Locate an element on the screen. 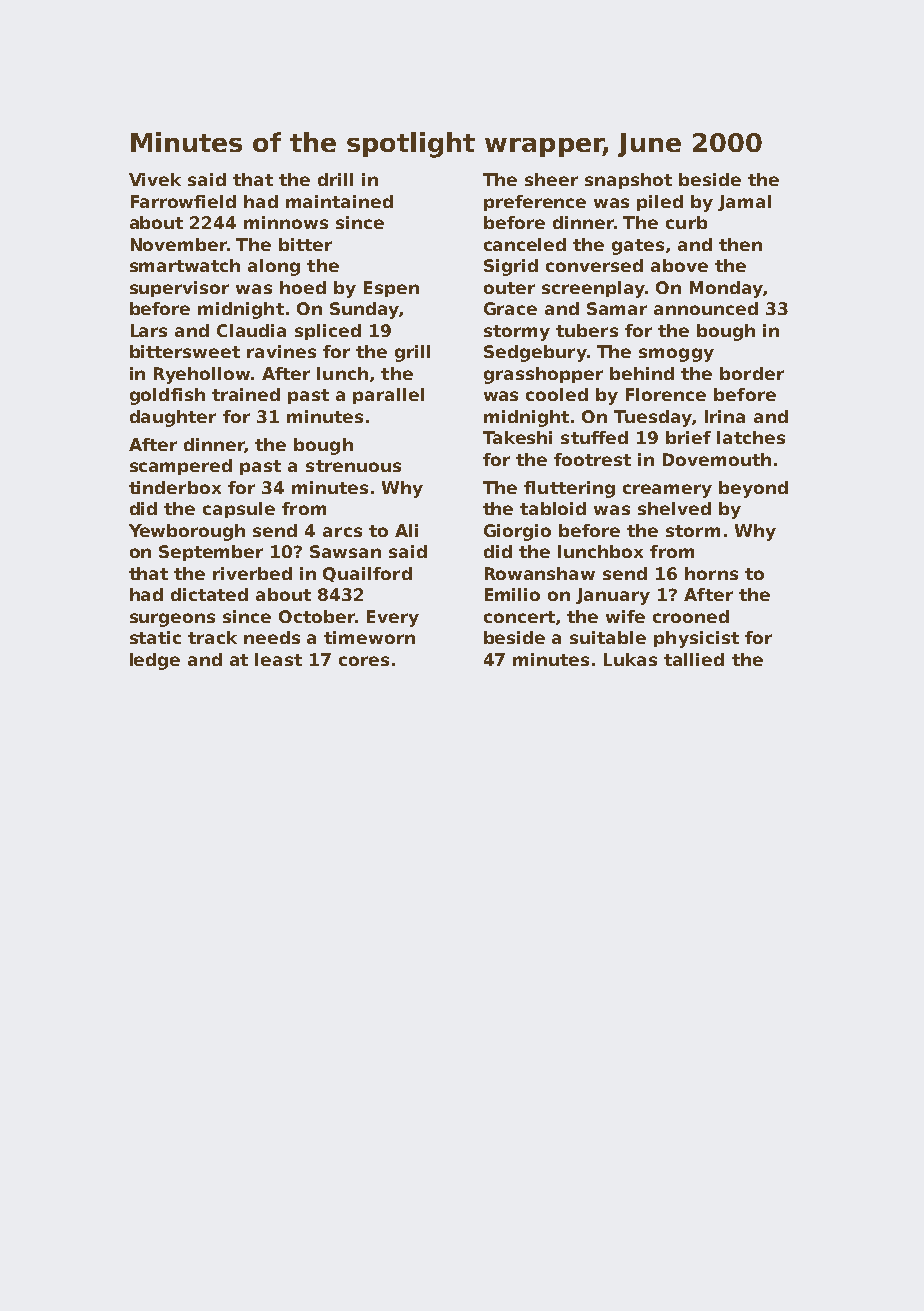 The height and width of the screenshot is (1311, 924). riverbed is located at coordinates (252, 573).
